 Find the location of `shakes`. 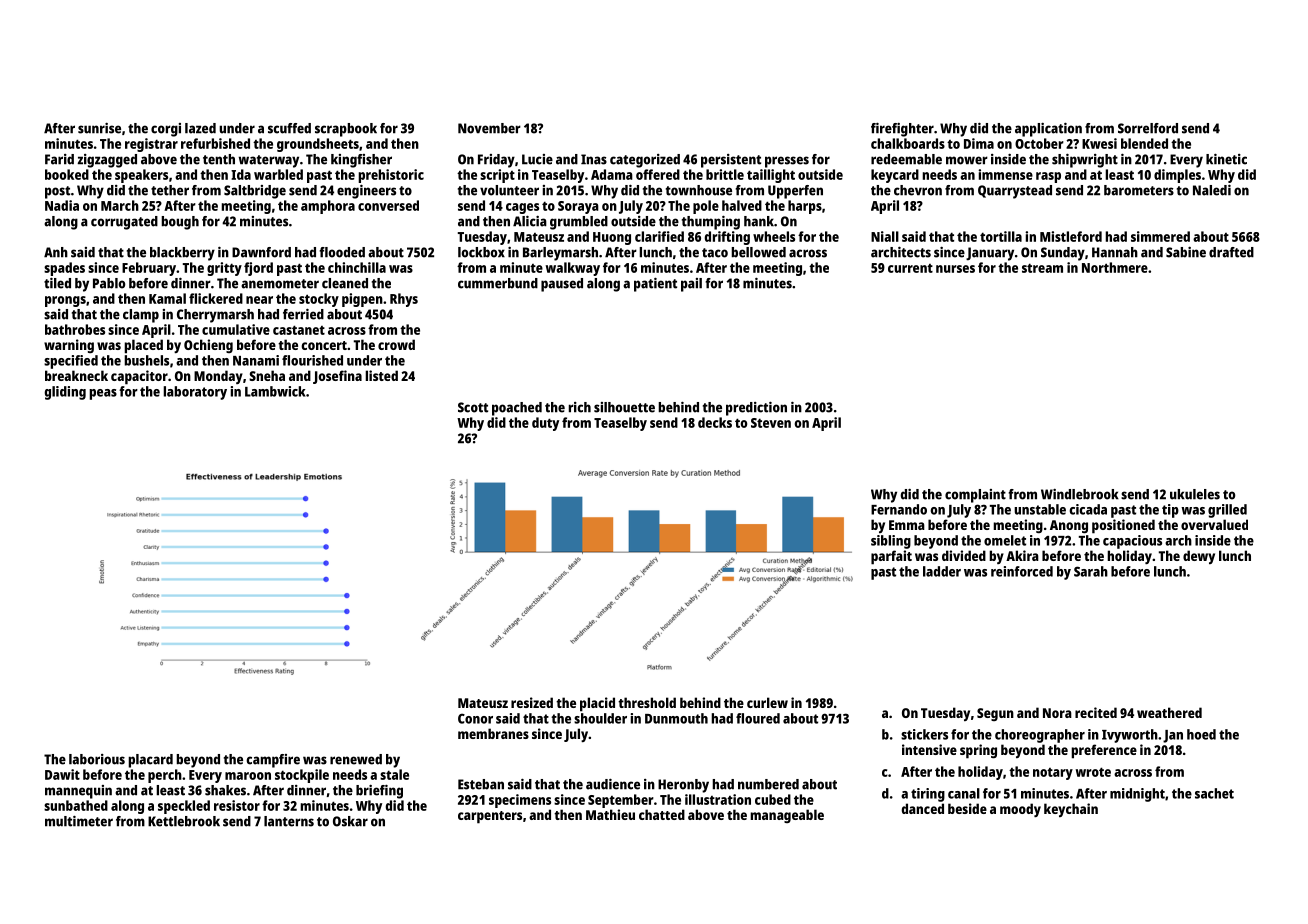

shakes is located at coordinates (225, 790).
